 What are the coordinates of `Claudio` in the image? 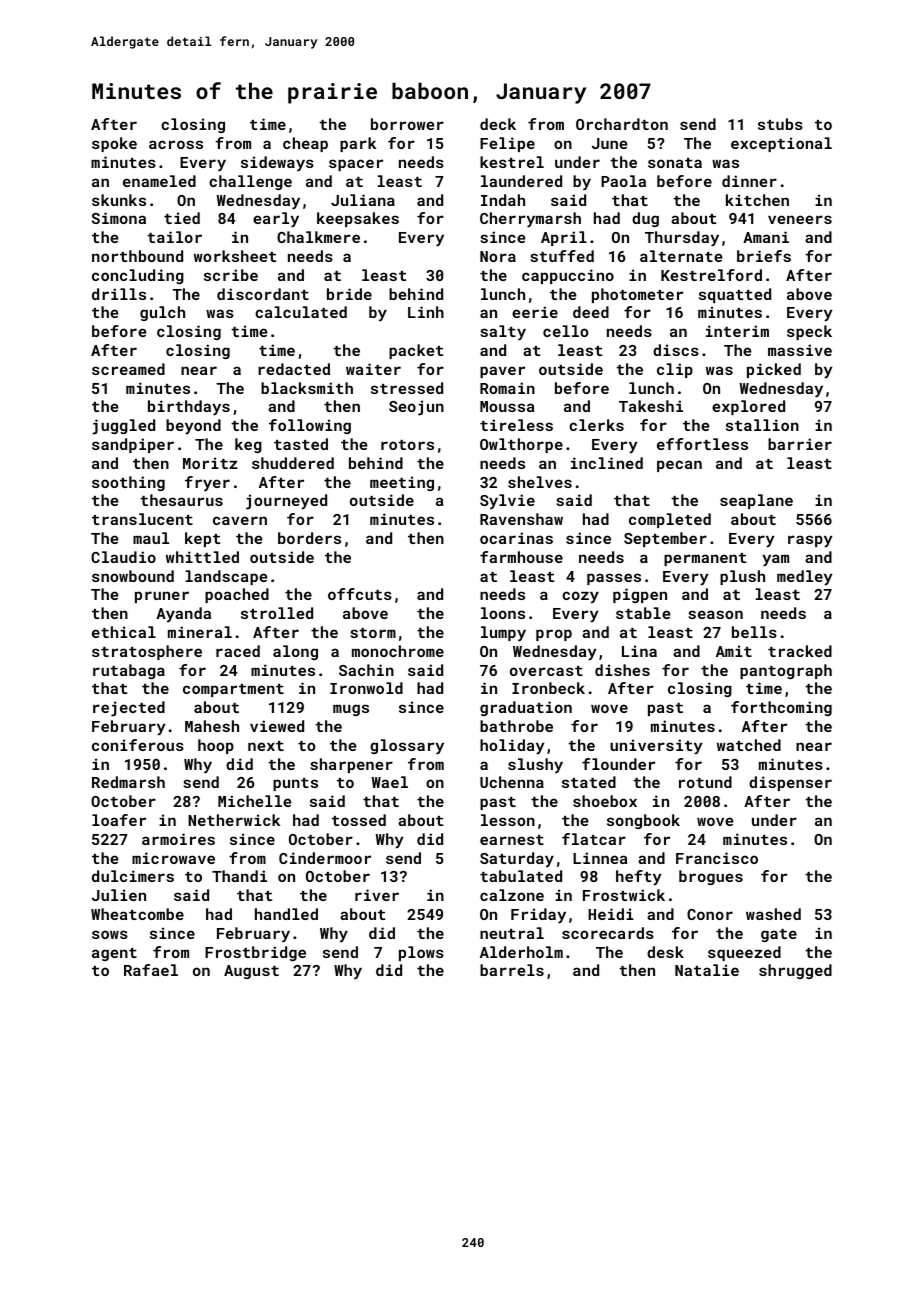 It's located at (123, 557).
